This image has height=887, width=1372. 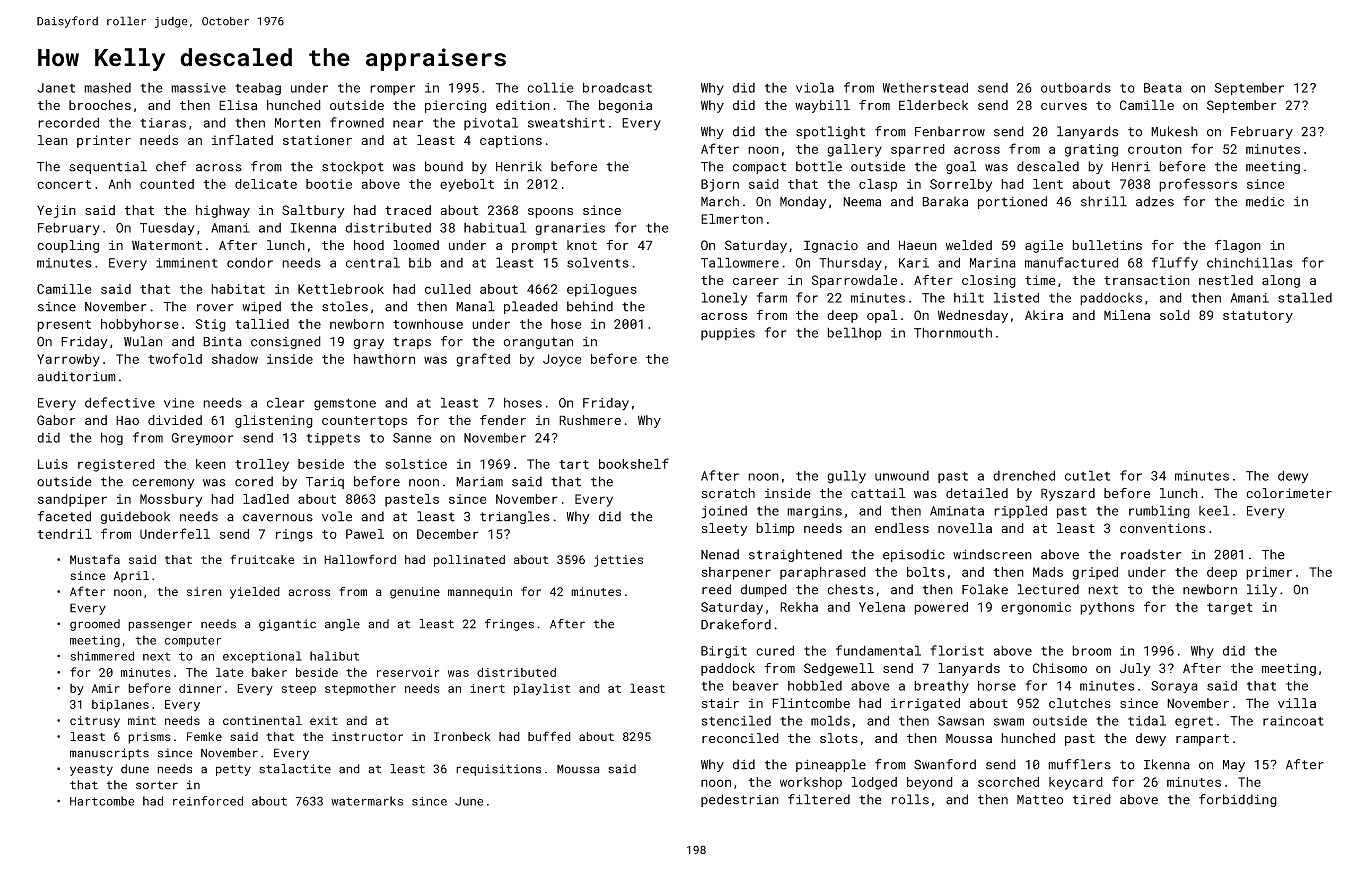 I want to click on career, so click(x=756, y=281).
